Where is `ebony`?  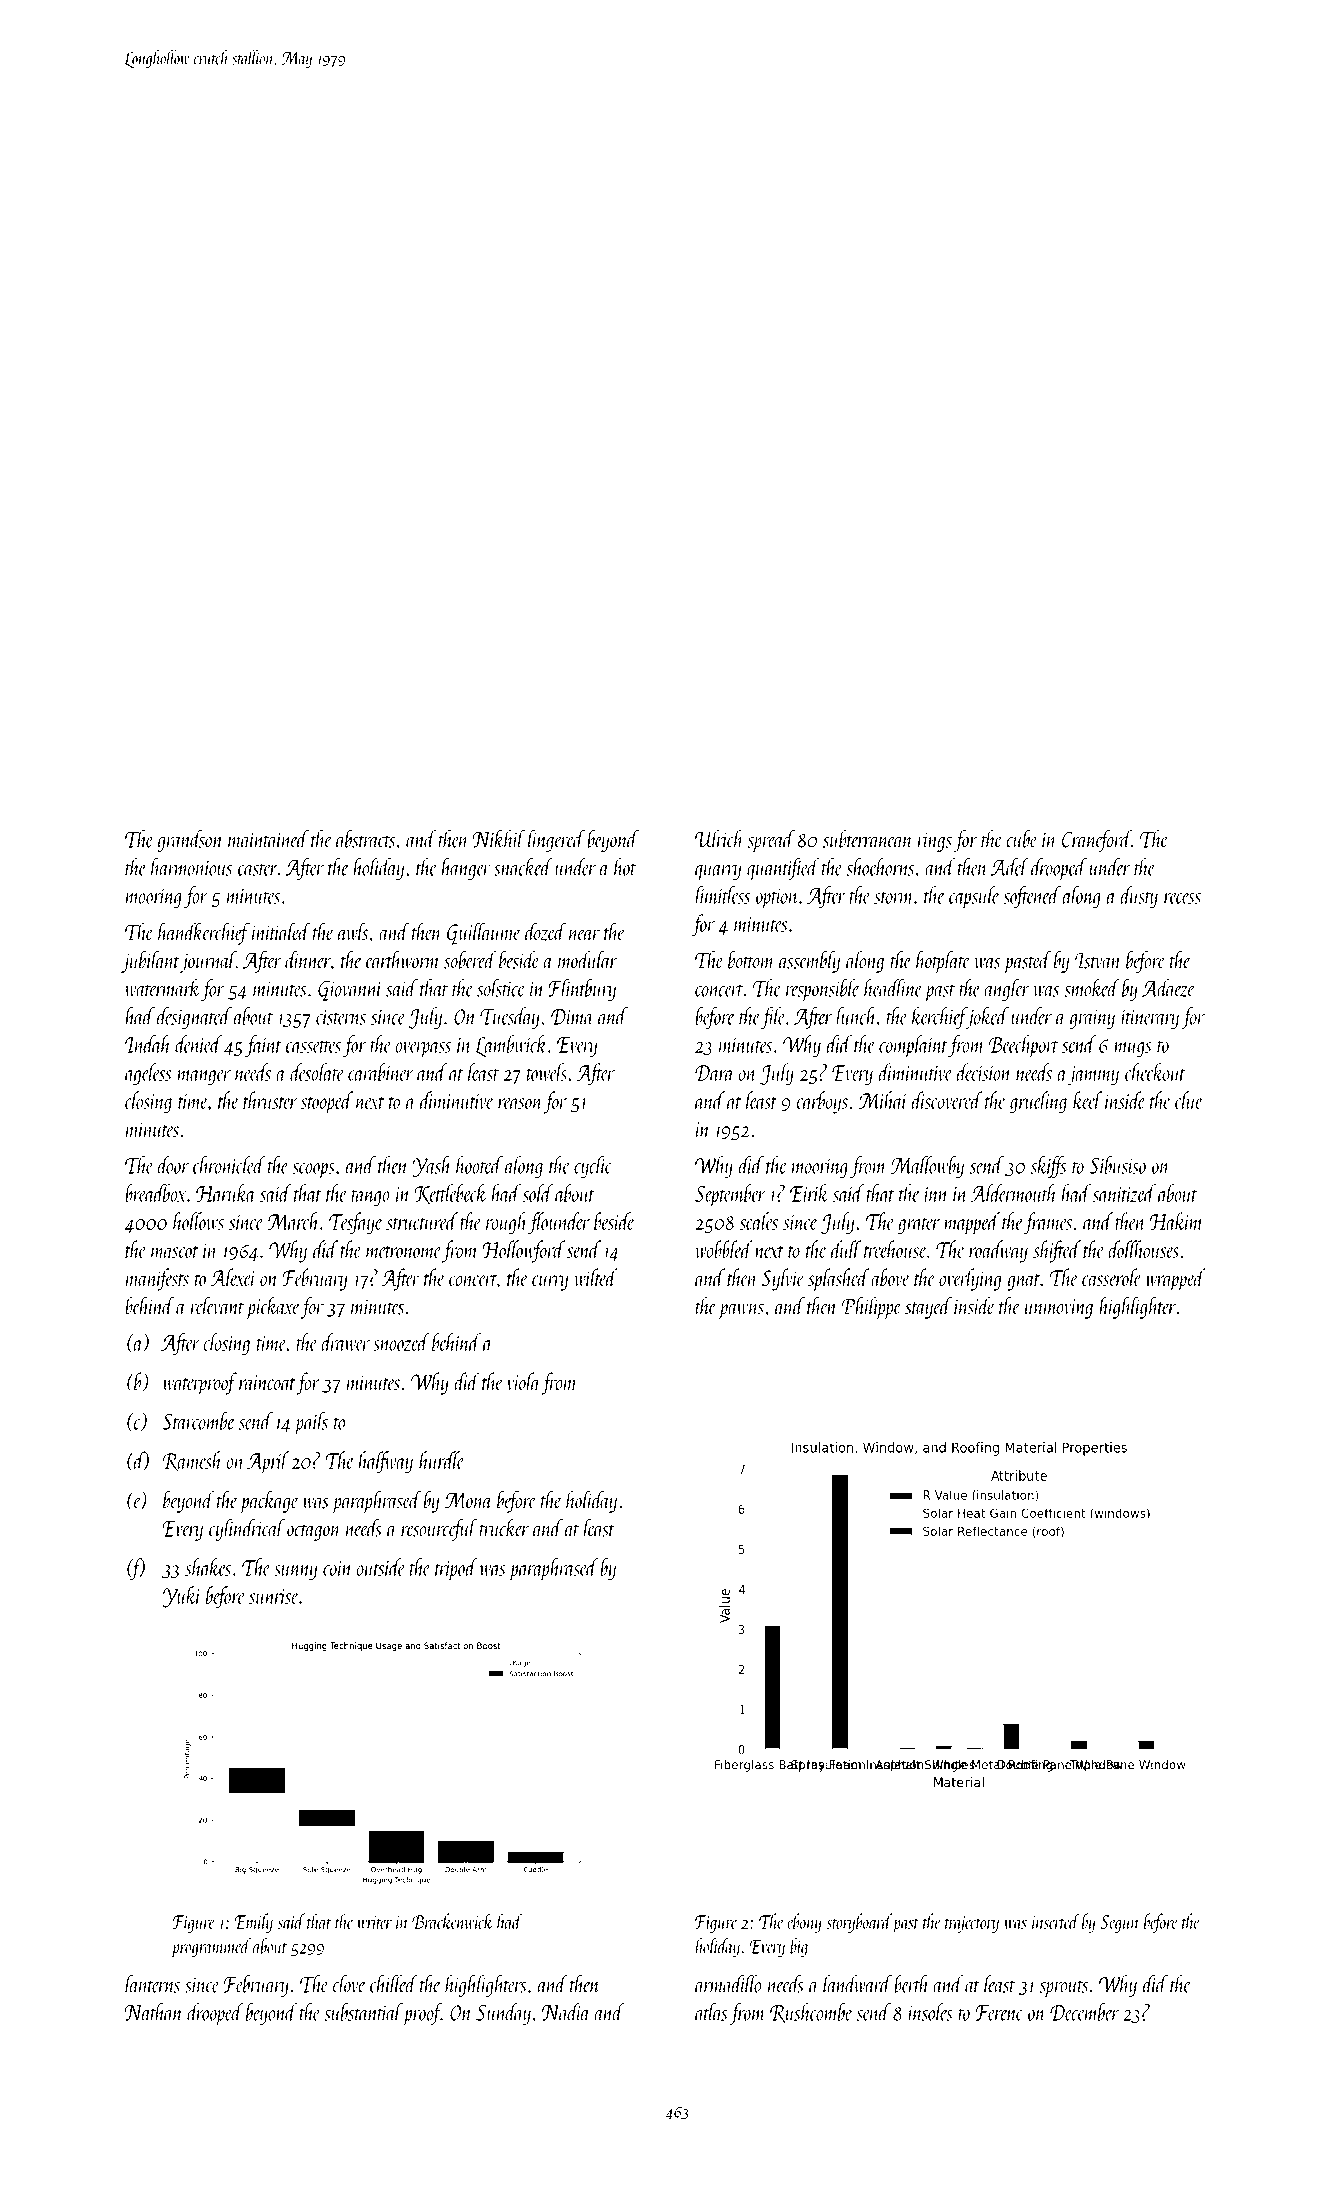
ebony is located at coordinates (804, 1923).
